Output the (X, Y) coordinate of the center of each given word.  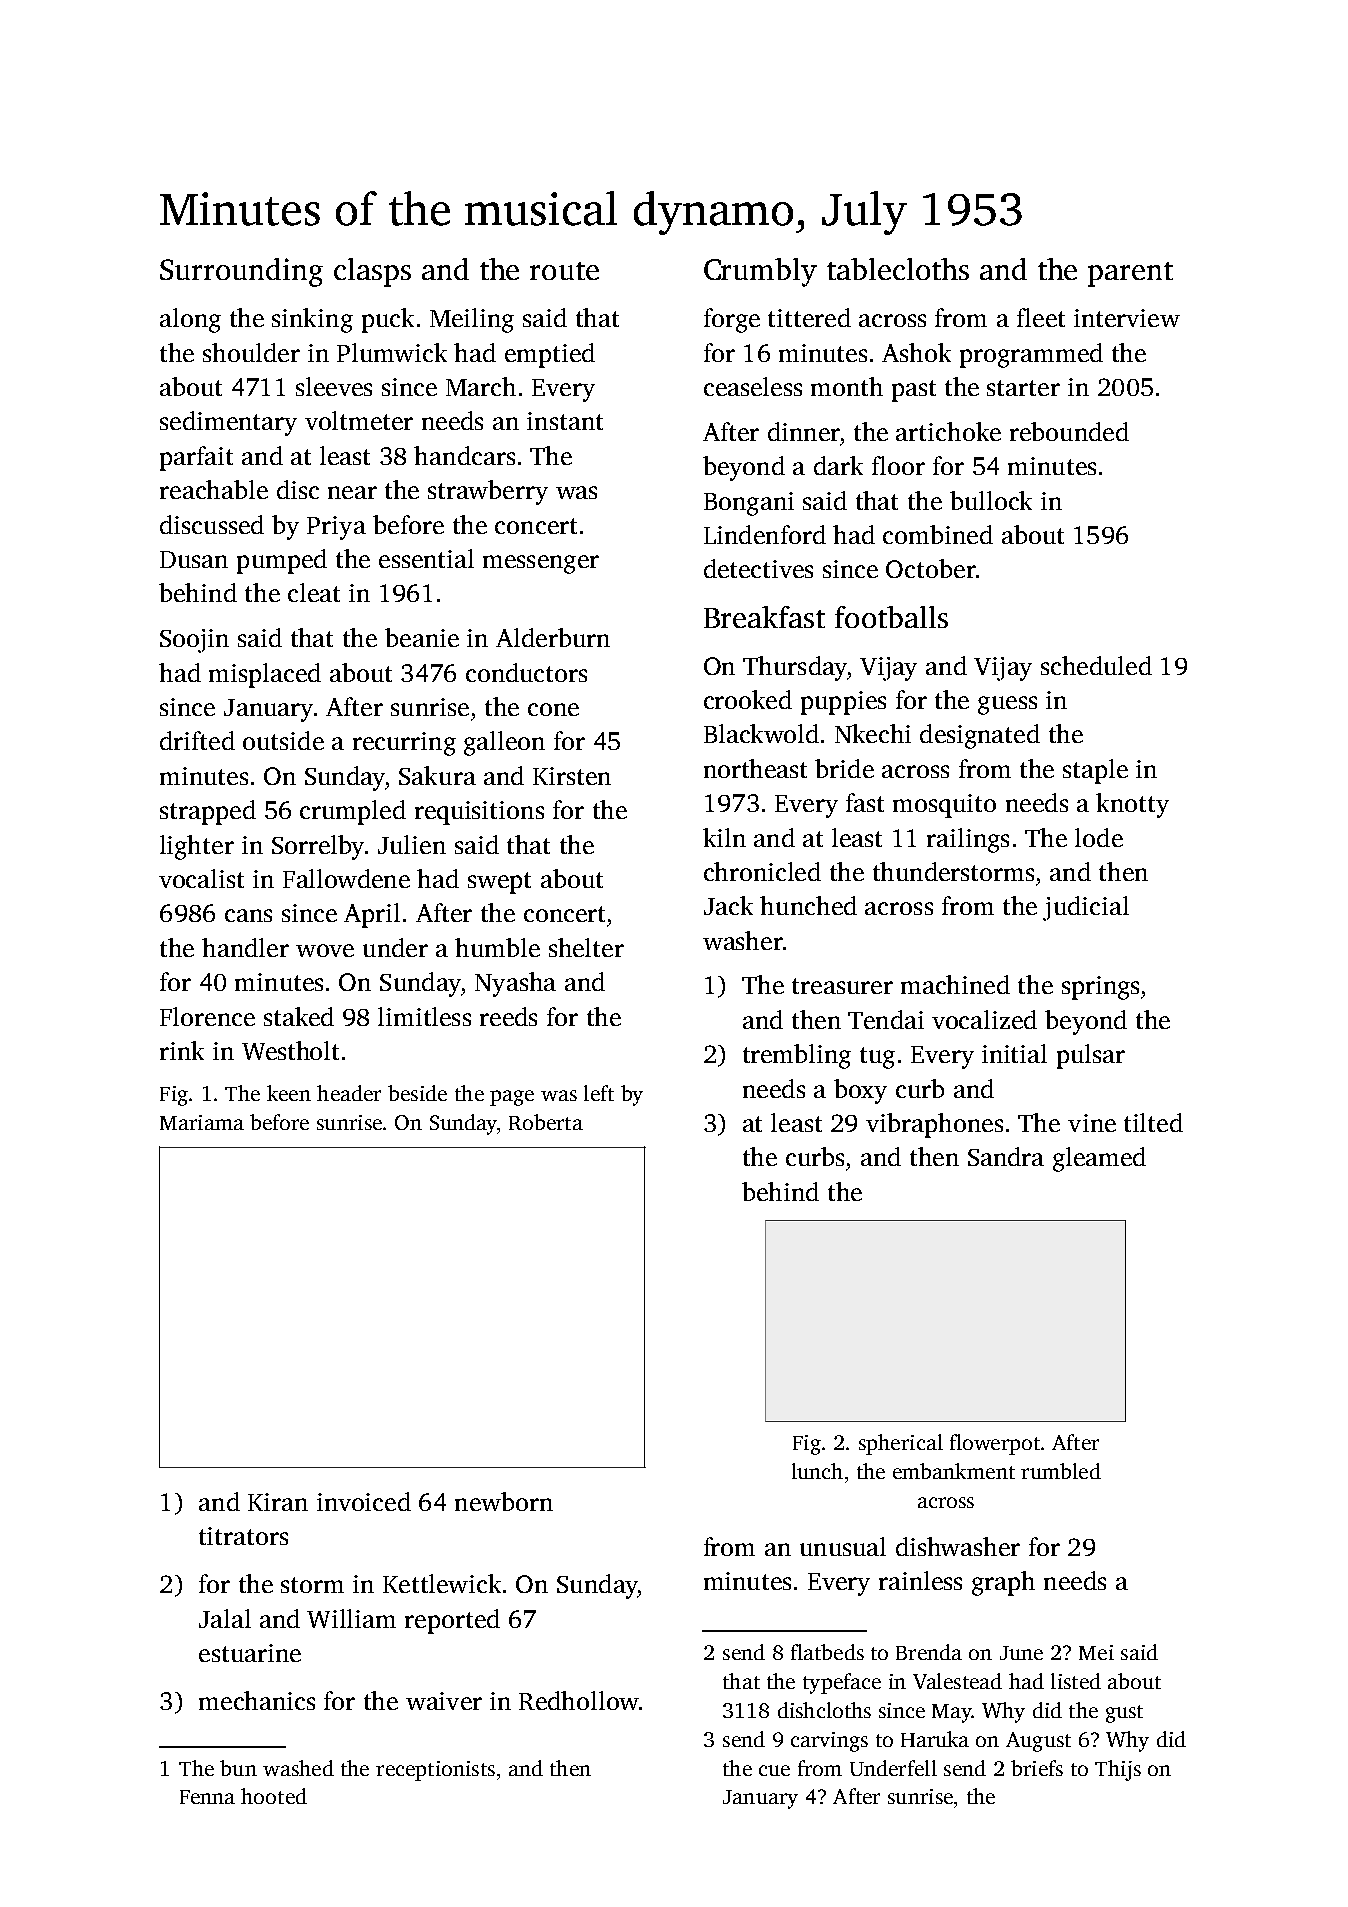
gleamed (1099, 1159)
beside (417, 1093)
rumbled (1061, 1471)
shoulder (251, 352)
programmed (1031, 355)
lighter (197, 847)
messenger (541, 564)
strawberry (488, 492)
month (847, 386)
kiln (724, 837)
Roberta (546, 1122)
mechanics (257, 1700)
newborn (504, 1501)
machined (955, 984)
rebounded (1069, 431)
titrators (243, 1536)
